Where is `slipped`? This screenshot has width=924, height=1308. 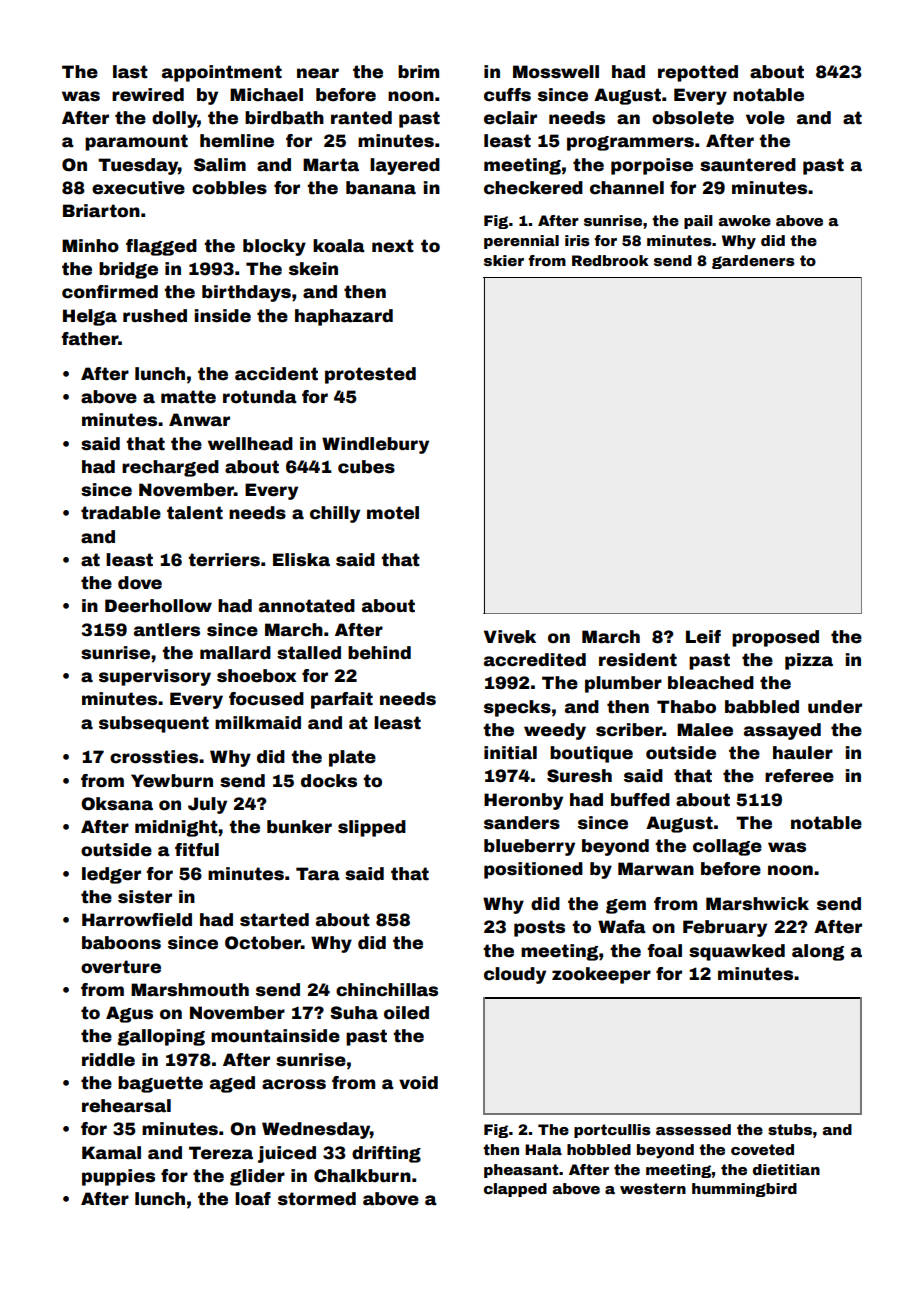 slipped is located at coordinates (372, 828).
